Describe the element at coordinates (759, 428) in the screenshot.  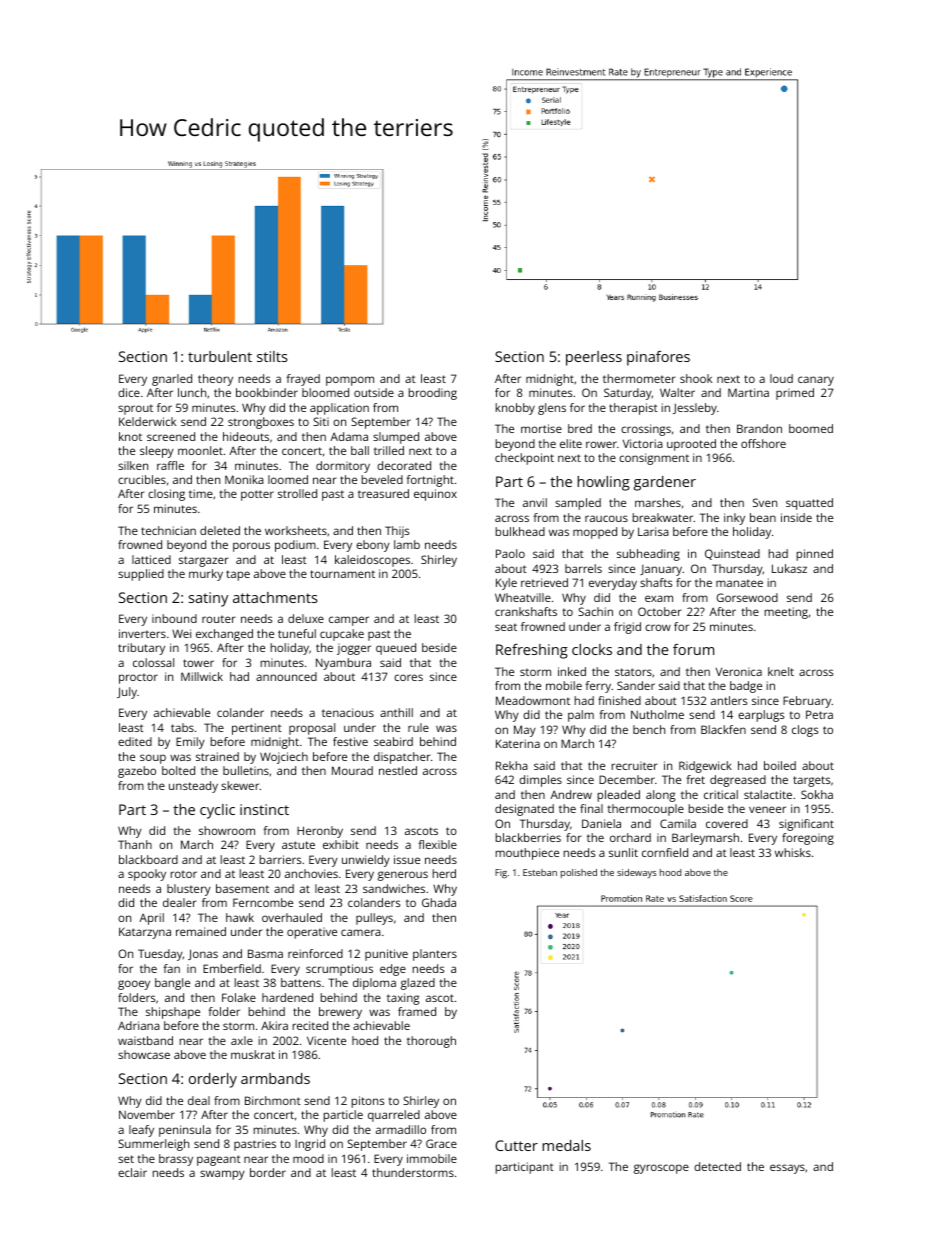
I see `Brandon` at that location.
